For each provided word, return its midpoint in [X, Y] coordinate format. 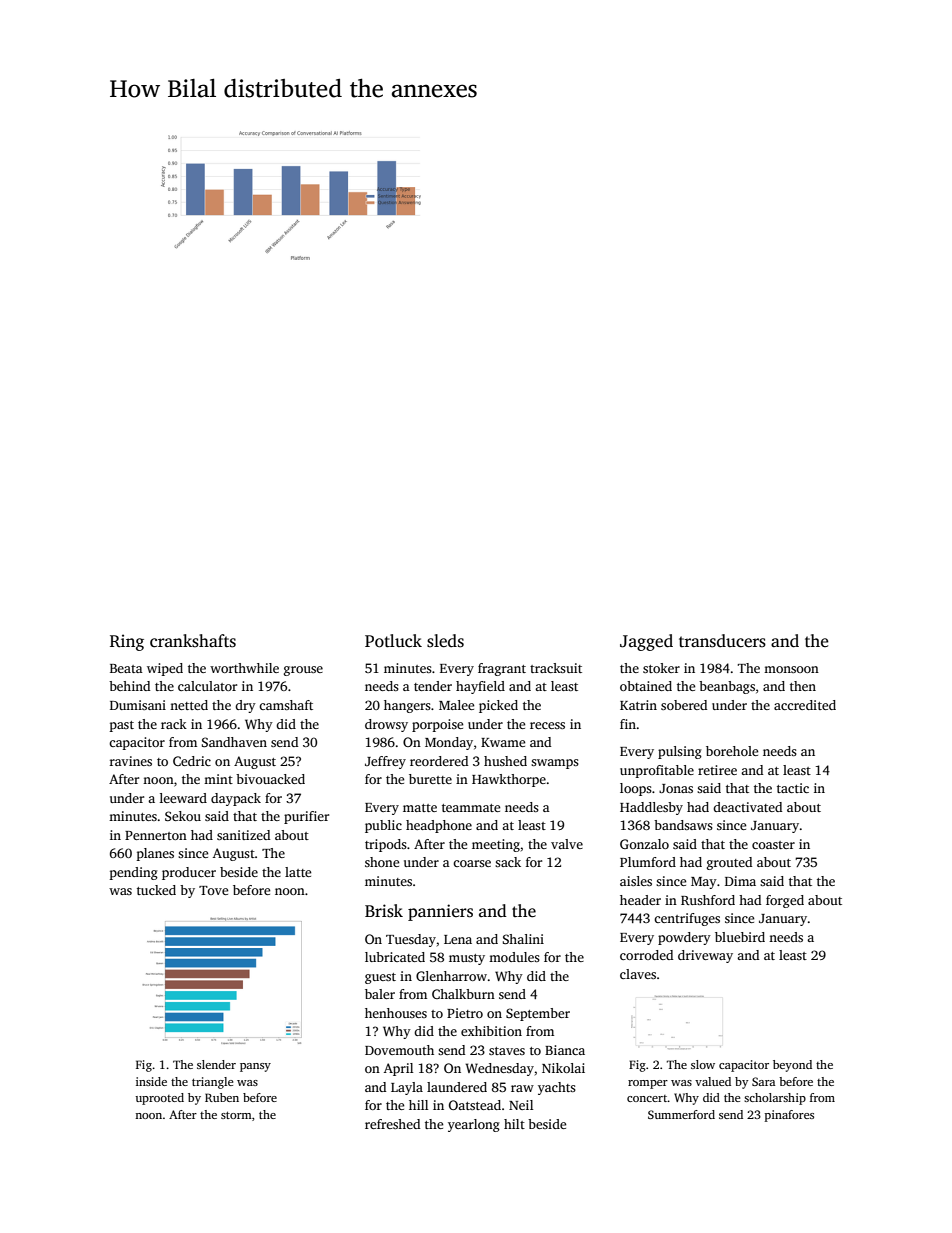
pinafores [789, 1116]
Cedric [192, 761]
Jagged [646, 642]
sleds [445, 641]
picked [498, 706]
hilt [514, 1124]
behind [129, 686]
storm [236, 1115]
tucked [156, 890]
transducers [722, 641]
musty [467, 959]
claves [638, 974]
